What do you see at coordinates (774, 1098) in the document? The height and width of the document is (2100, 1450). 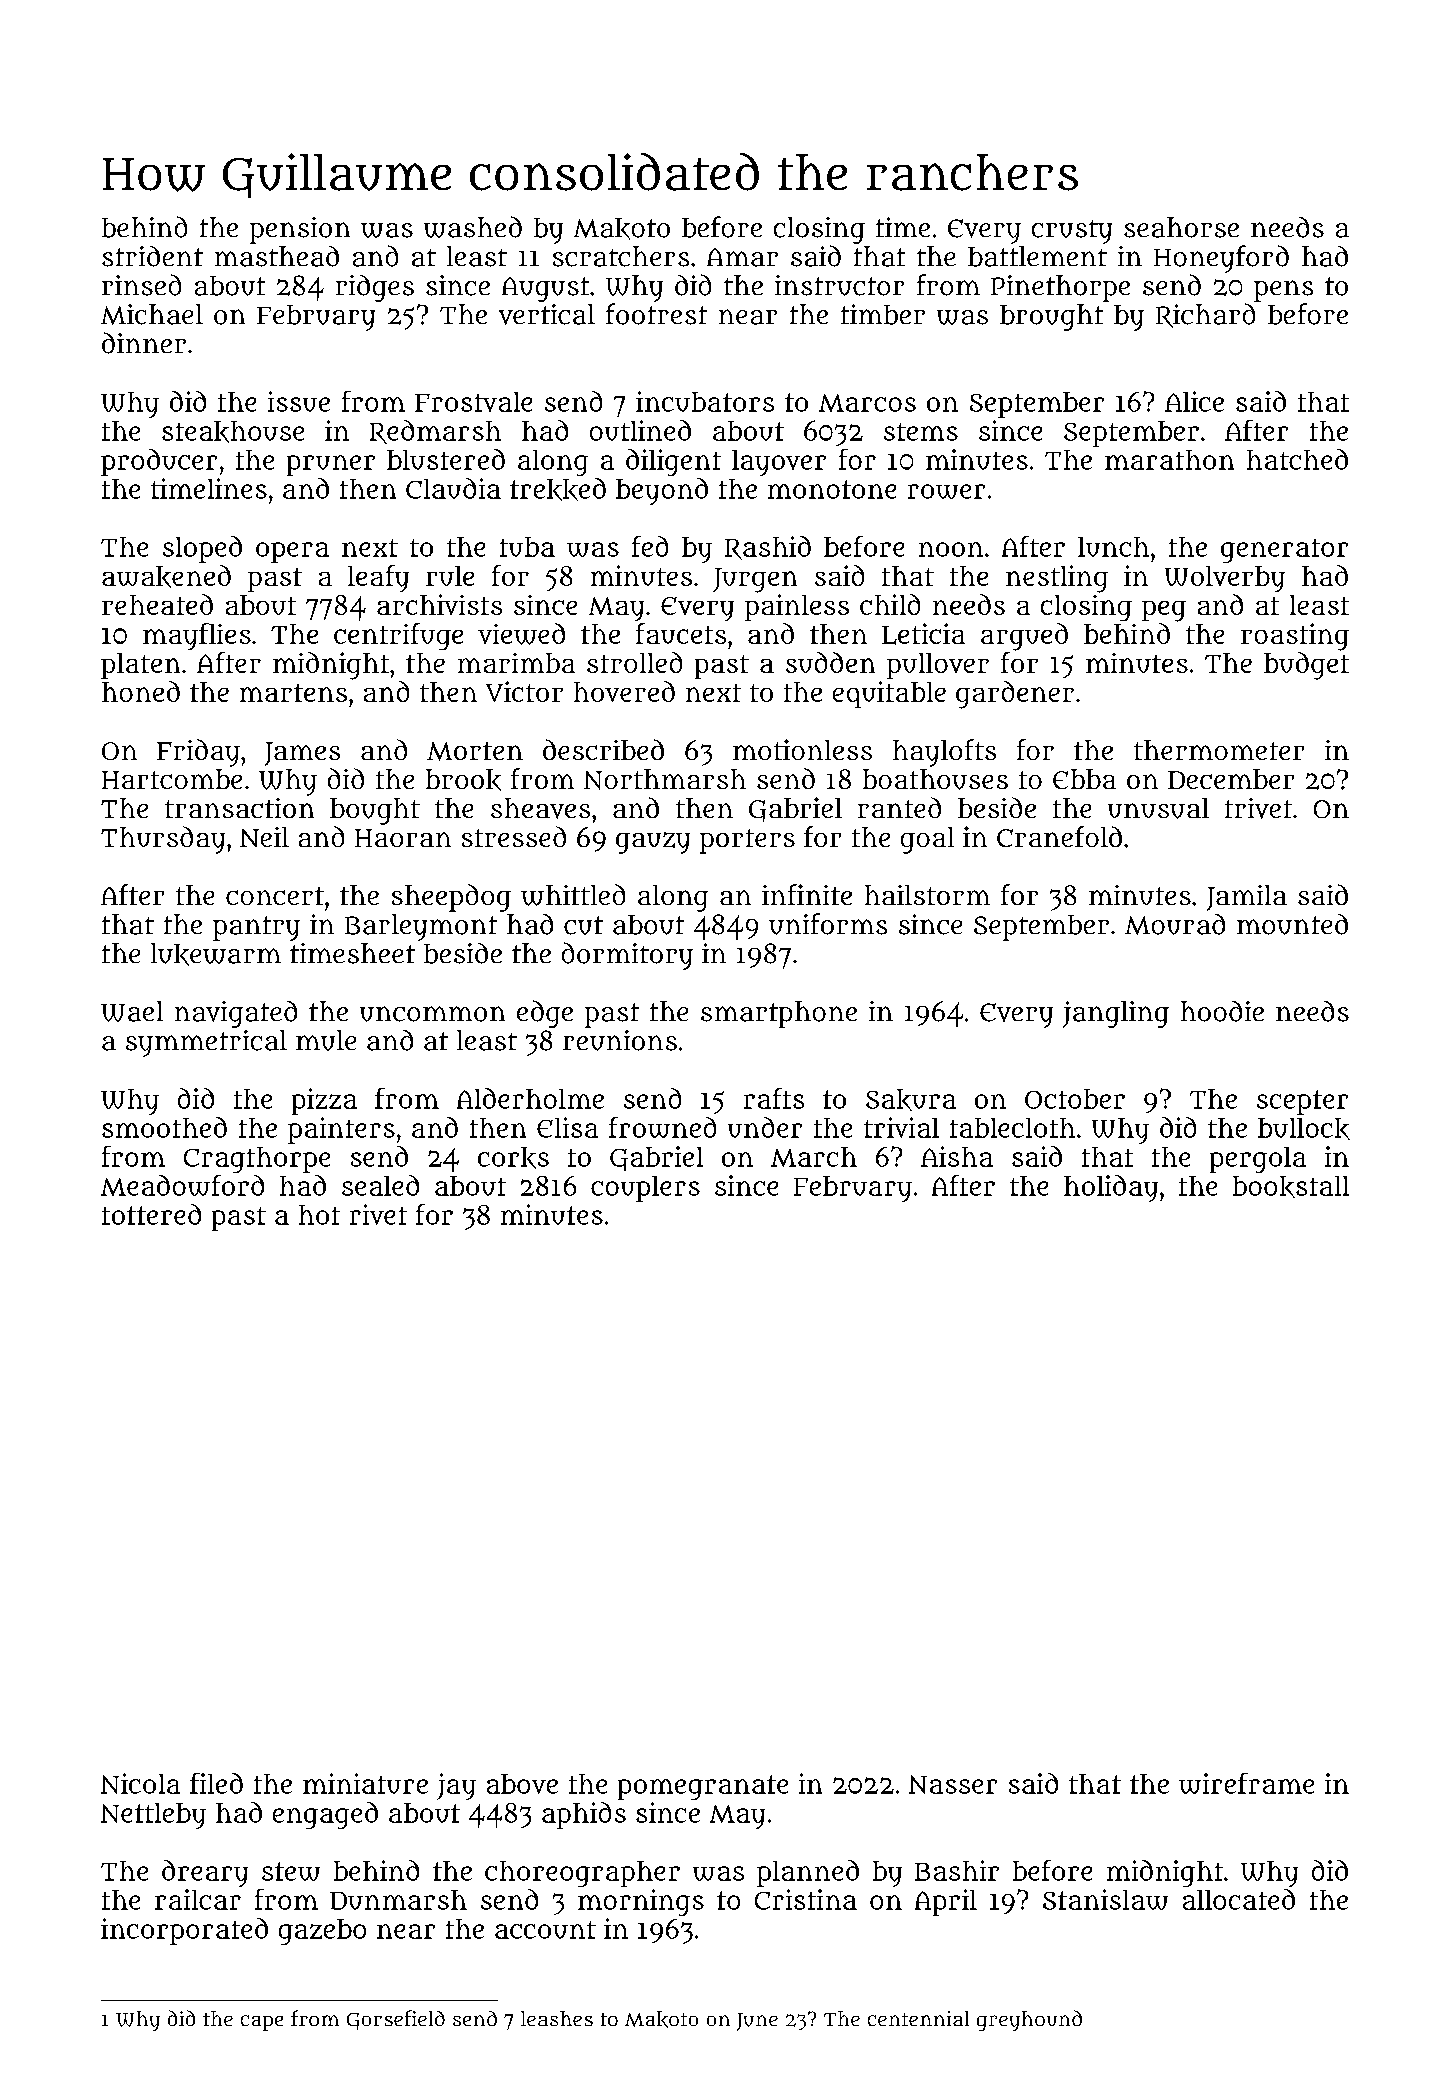 I see `rafts` at bounding box center [774, 1098].
